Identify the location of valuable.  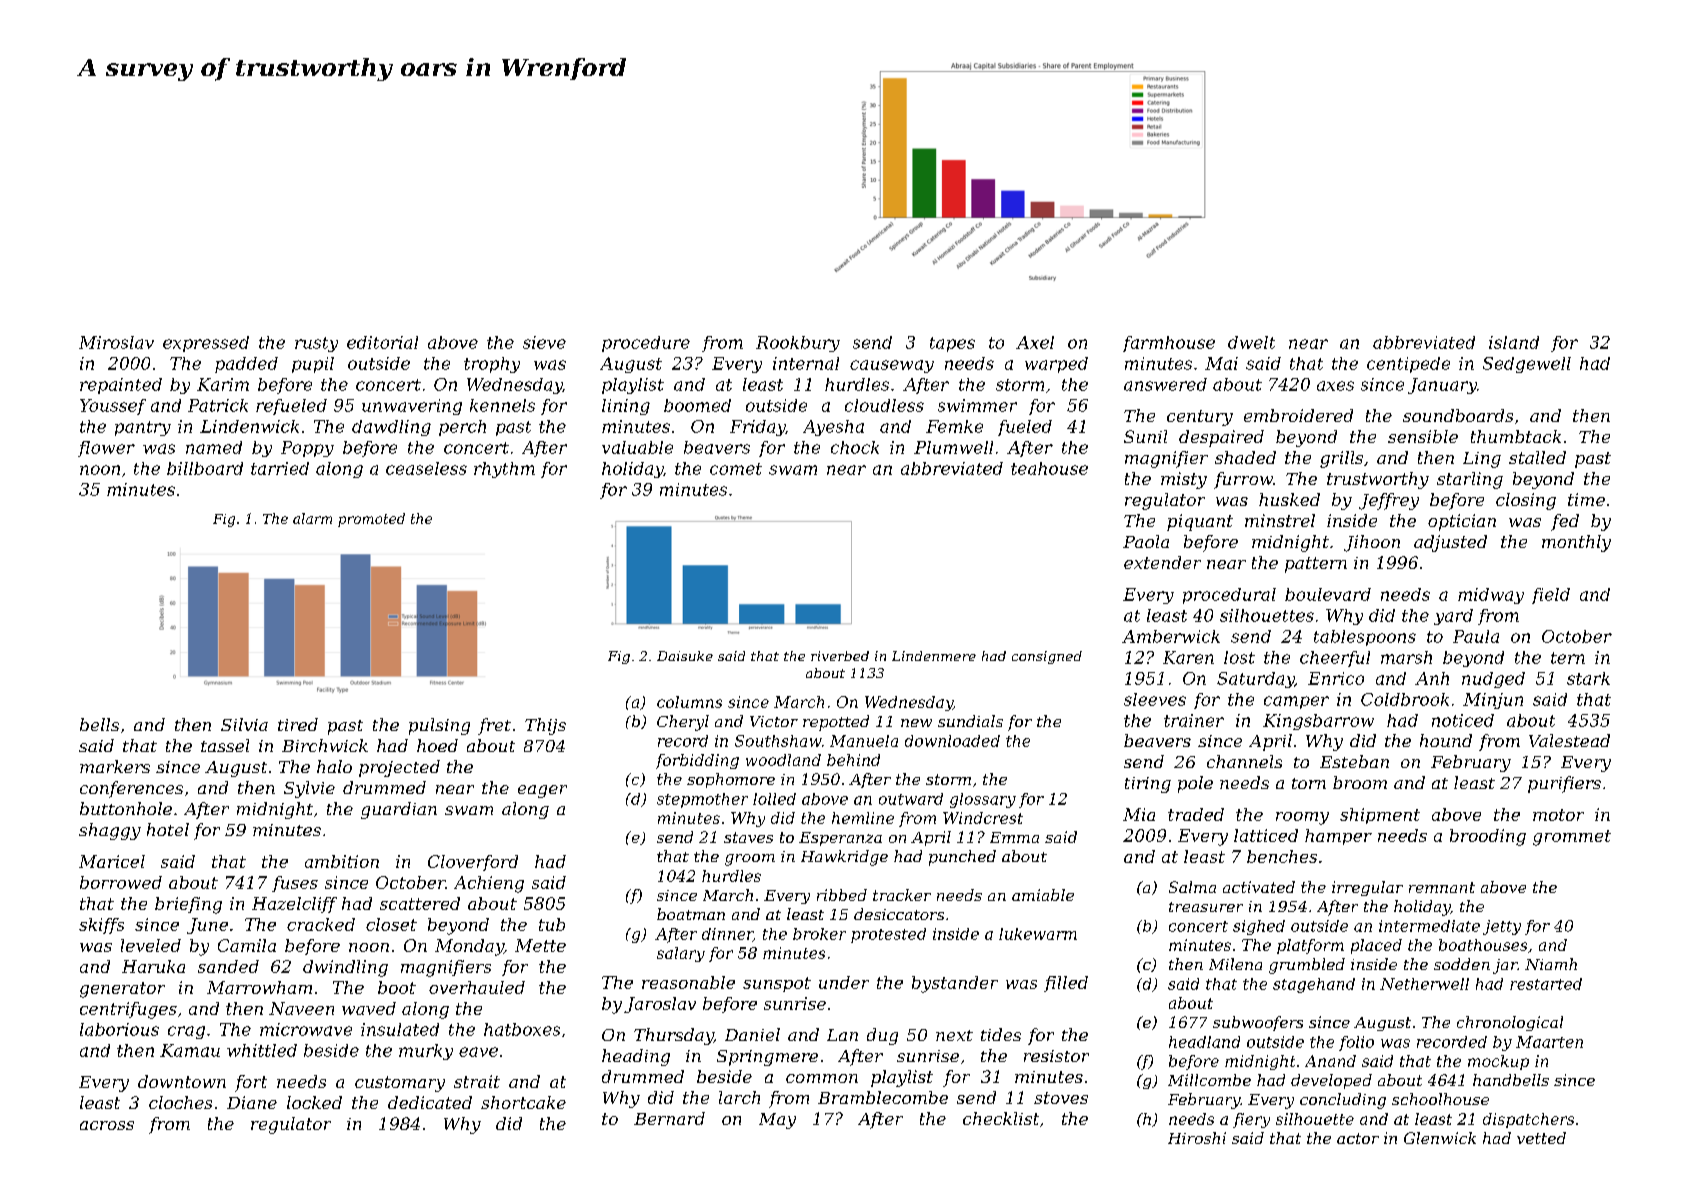
(637, 447).
